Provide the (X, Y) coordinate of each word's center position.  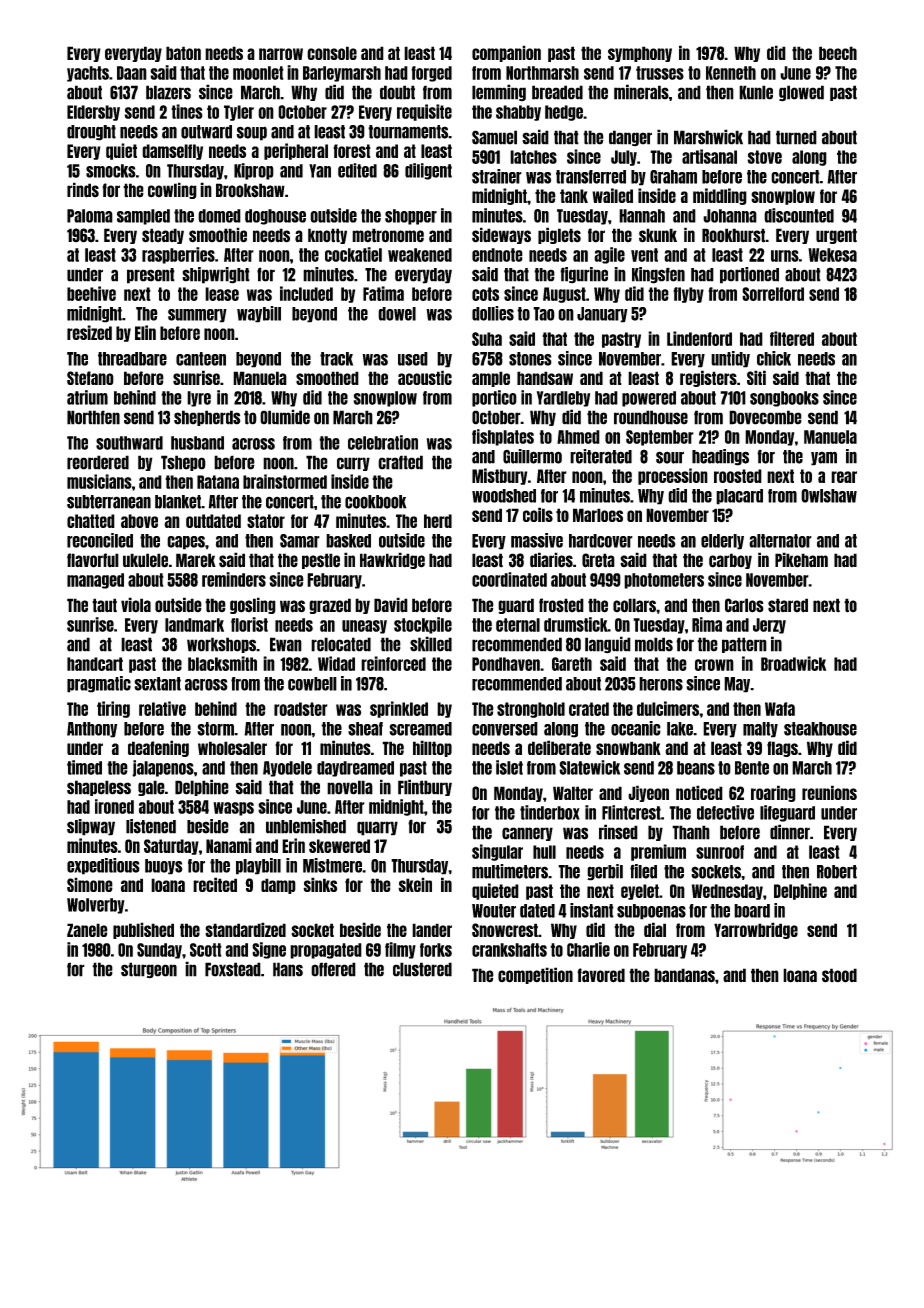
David (391, 605)
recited (215, 884)
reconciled (100, 540)
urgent (836, 236)
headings (720, 457)
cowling (172, 190)
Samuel (494, 137)
